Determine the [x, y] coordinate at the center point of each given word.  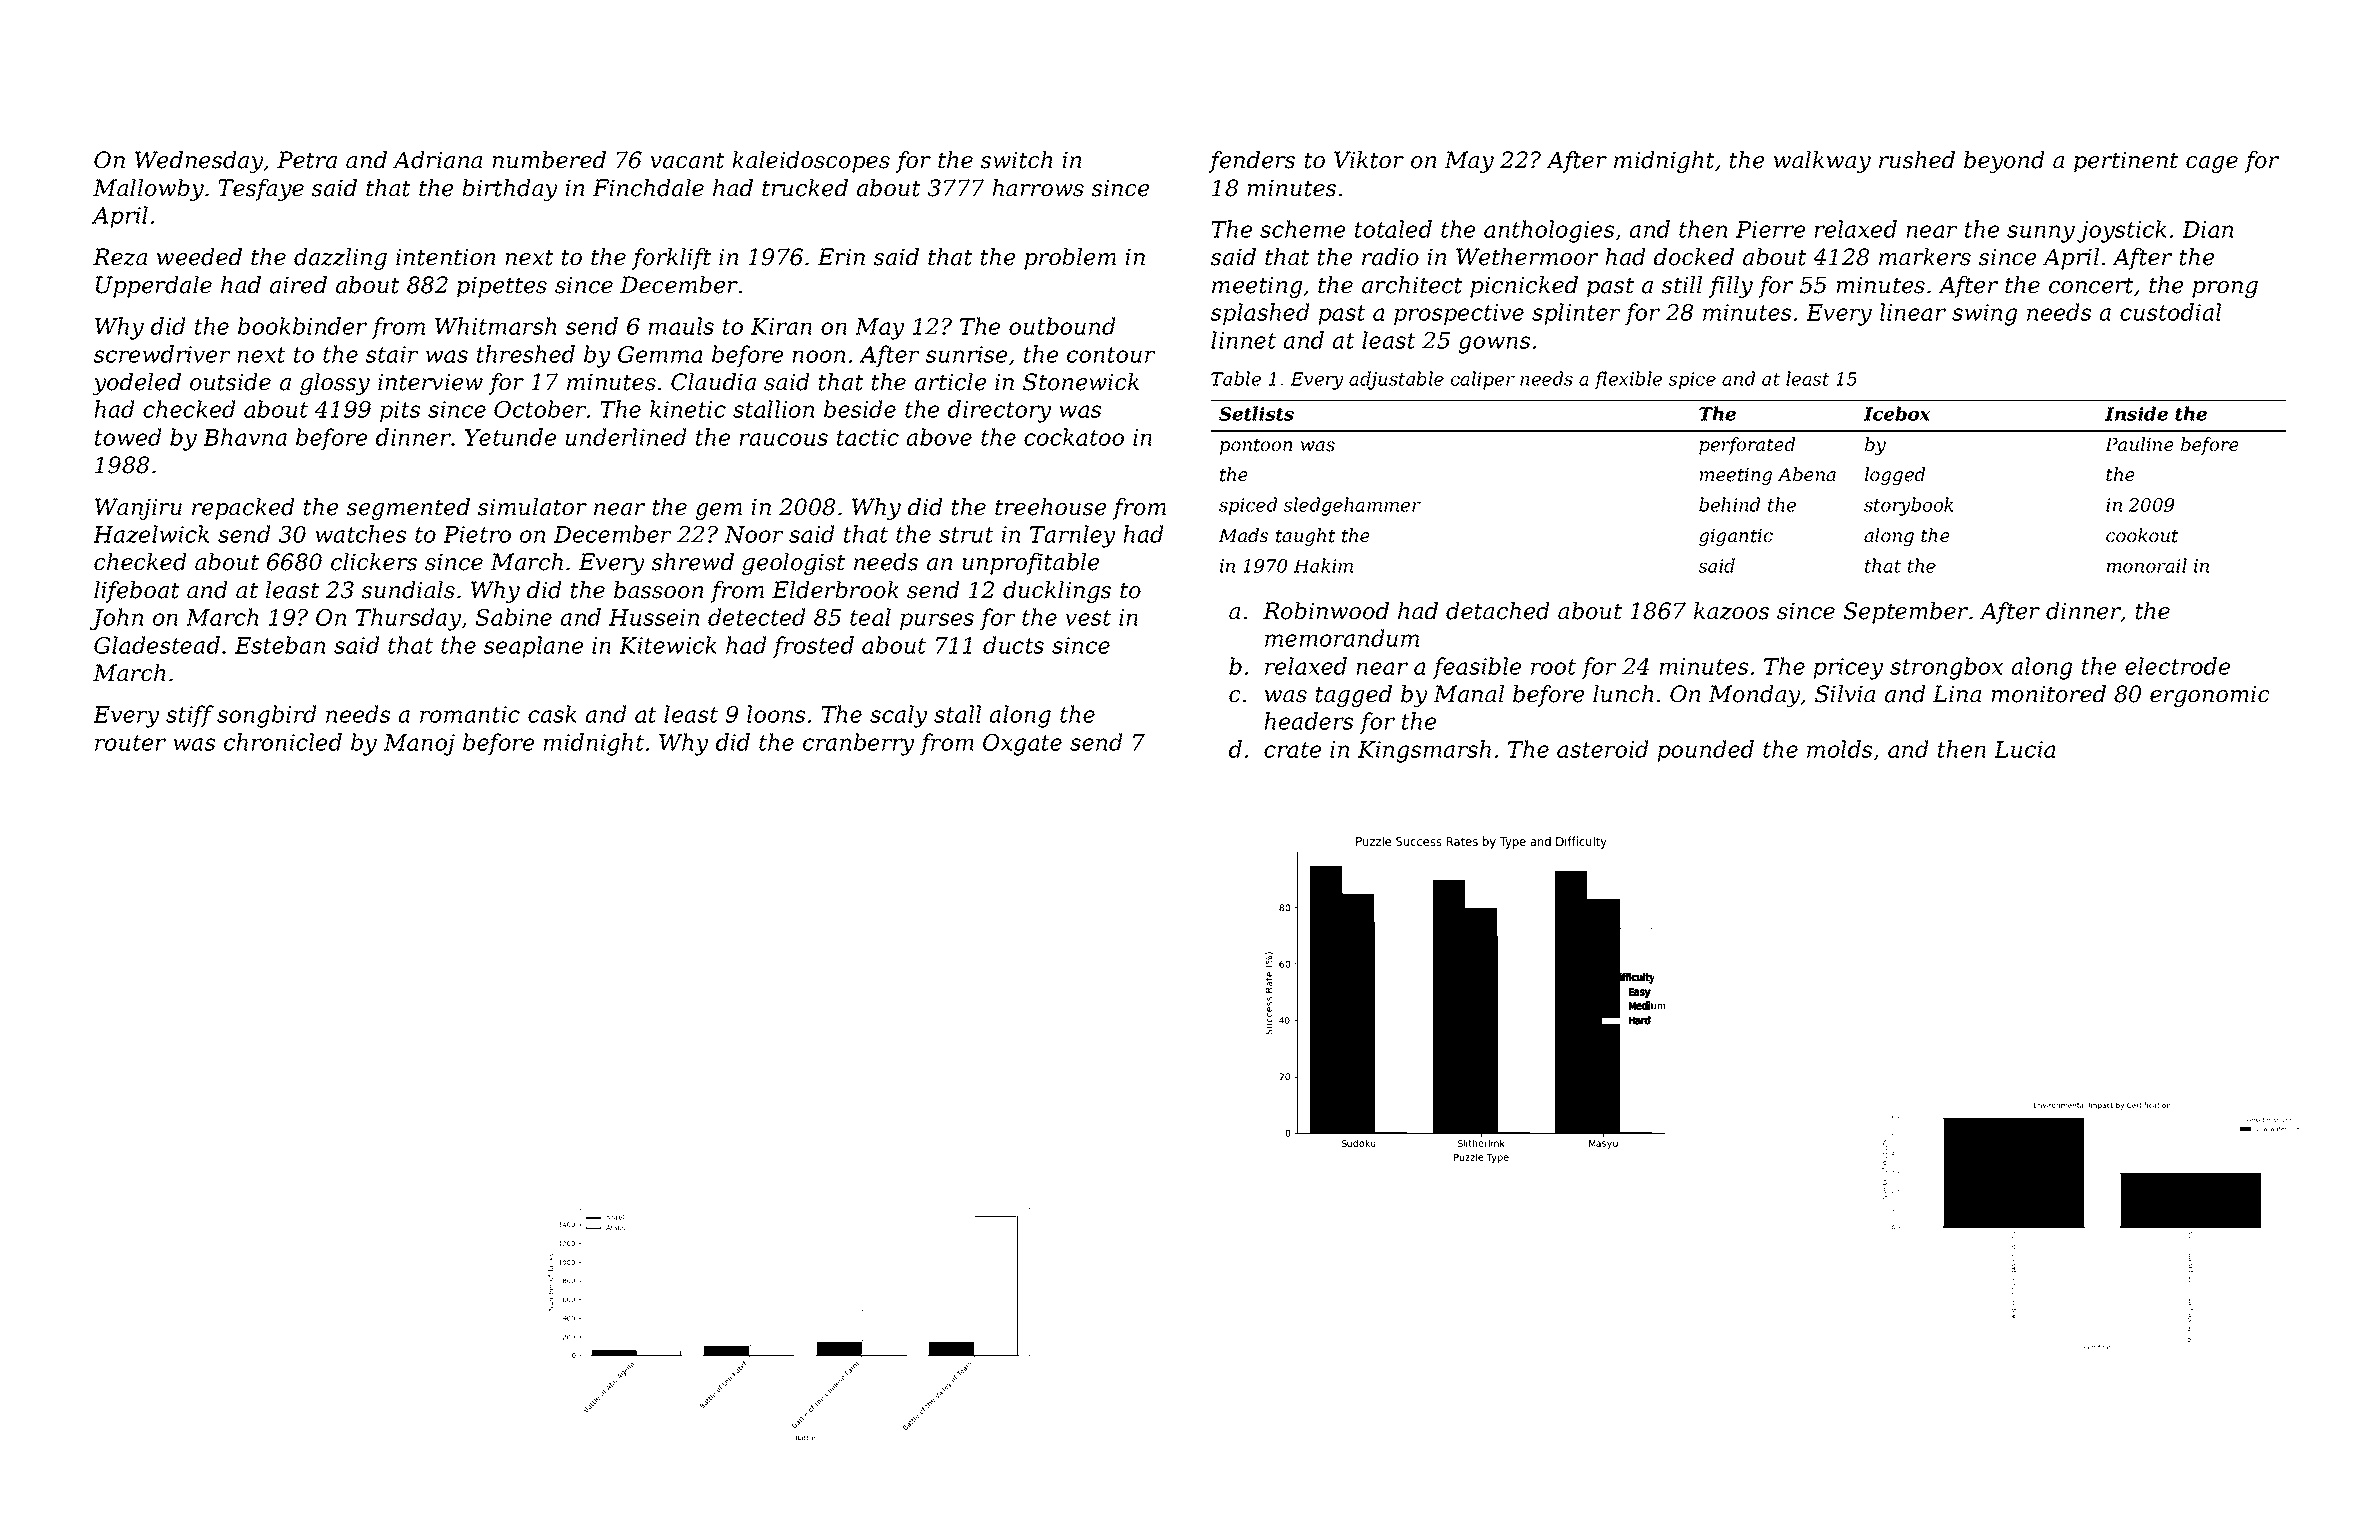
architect [1412, 285]
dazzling [340, 259]
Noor [753, 534]
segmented [408, 509]
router [130, 743]
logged [1895, 476]
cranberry [859, 744]
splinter [1576, 314]
